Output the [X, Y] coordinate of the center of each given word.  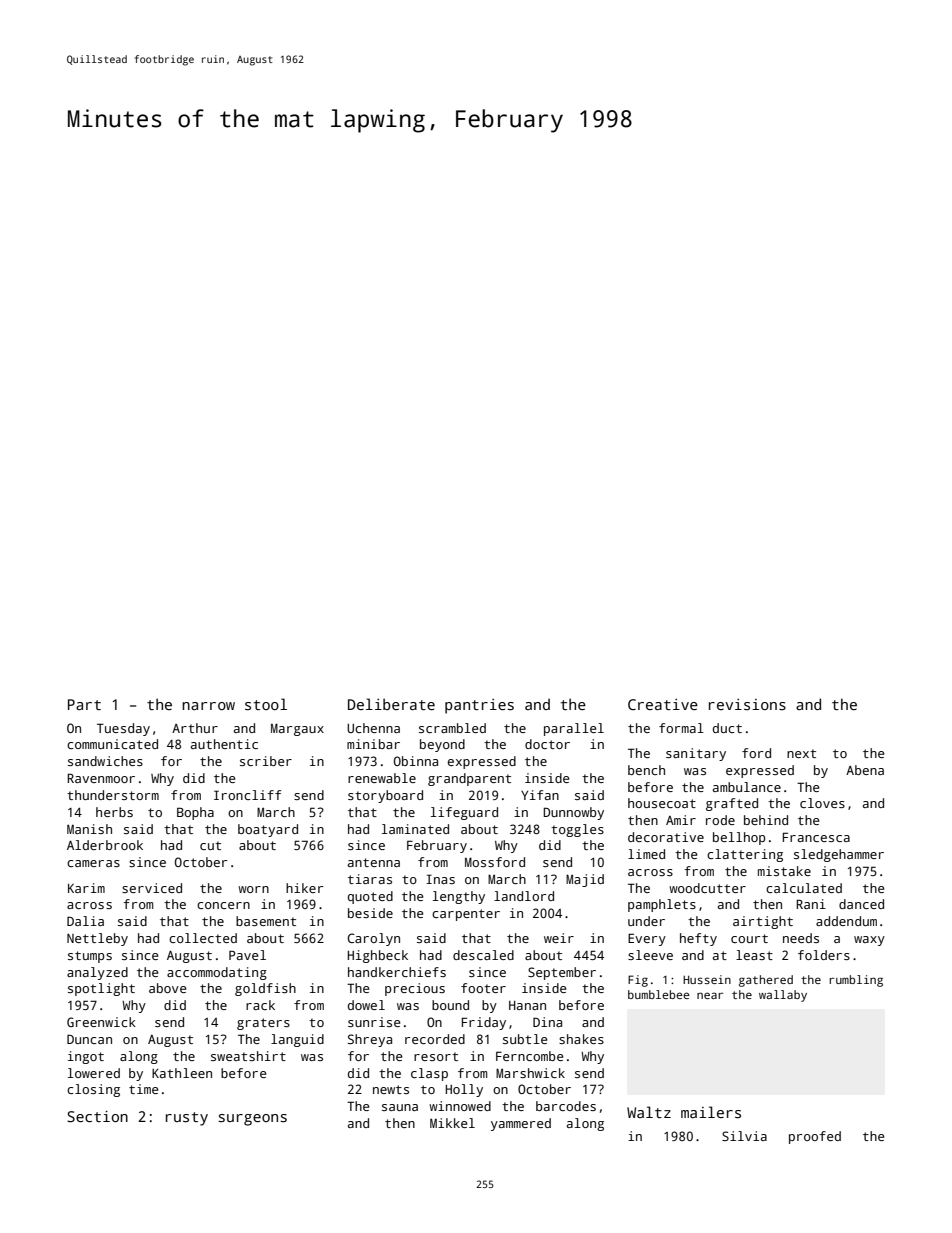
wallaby [783, 996]
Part [84, 704]
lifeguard [464, 813]
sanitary [696, 754]
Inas [440, 879]
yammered [521, 1124]
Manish [89, 829]
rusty [187, 1119]
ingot [86, 1057]
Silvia [744, 1136]
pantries [479, 706]
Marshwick [530, 1073]
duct [727, 728]
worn [253, 889]
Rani [811, 904]
